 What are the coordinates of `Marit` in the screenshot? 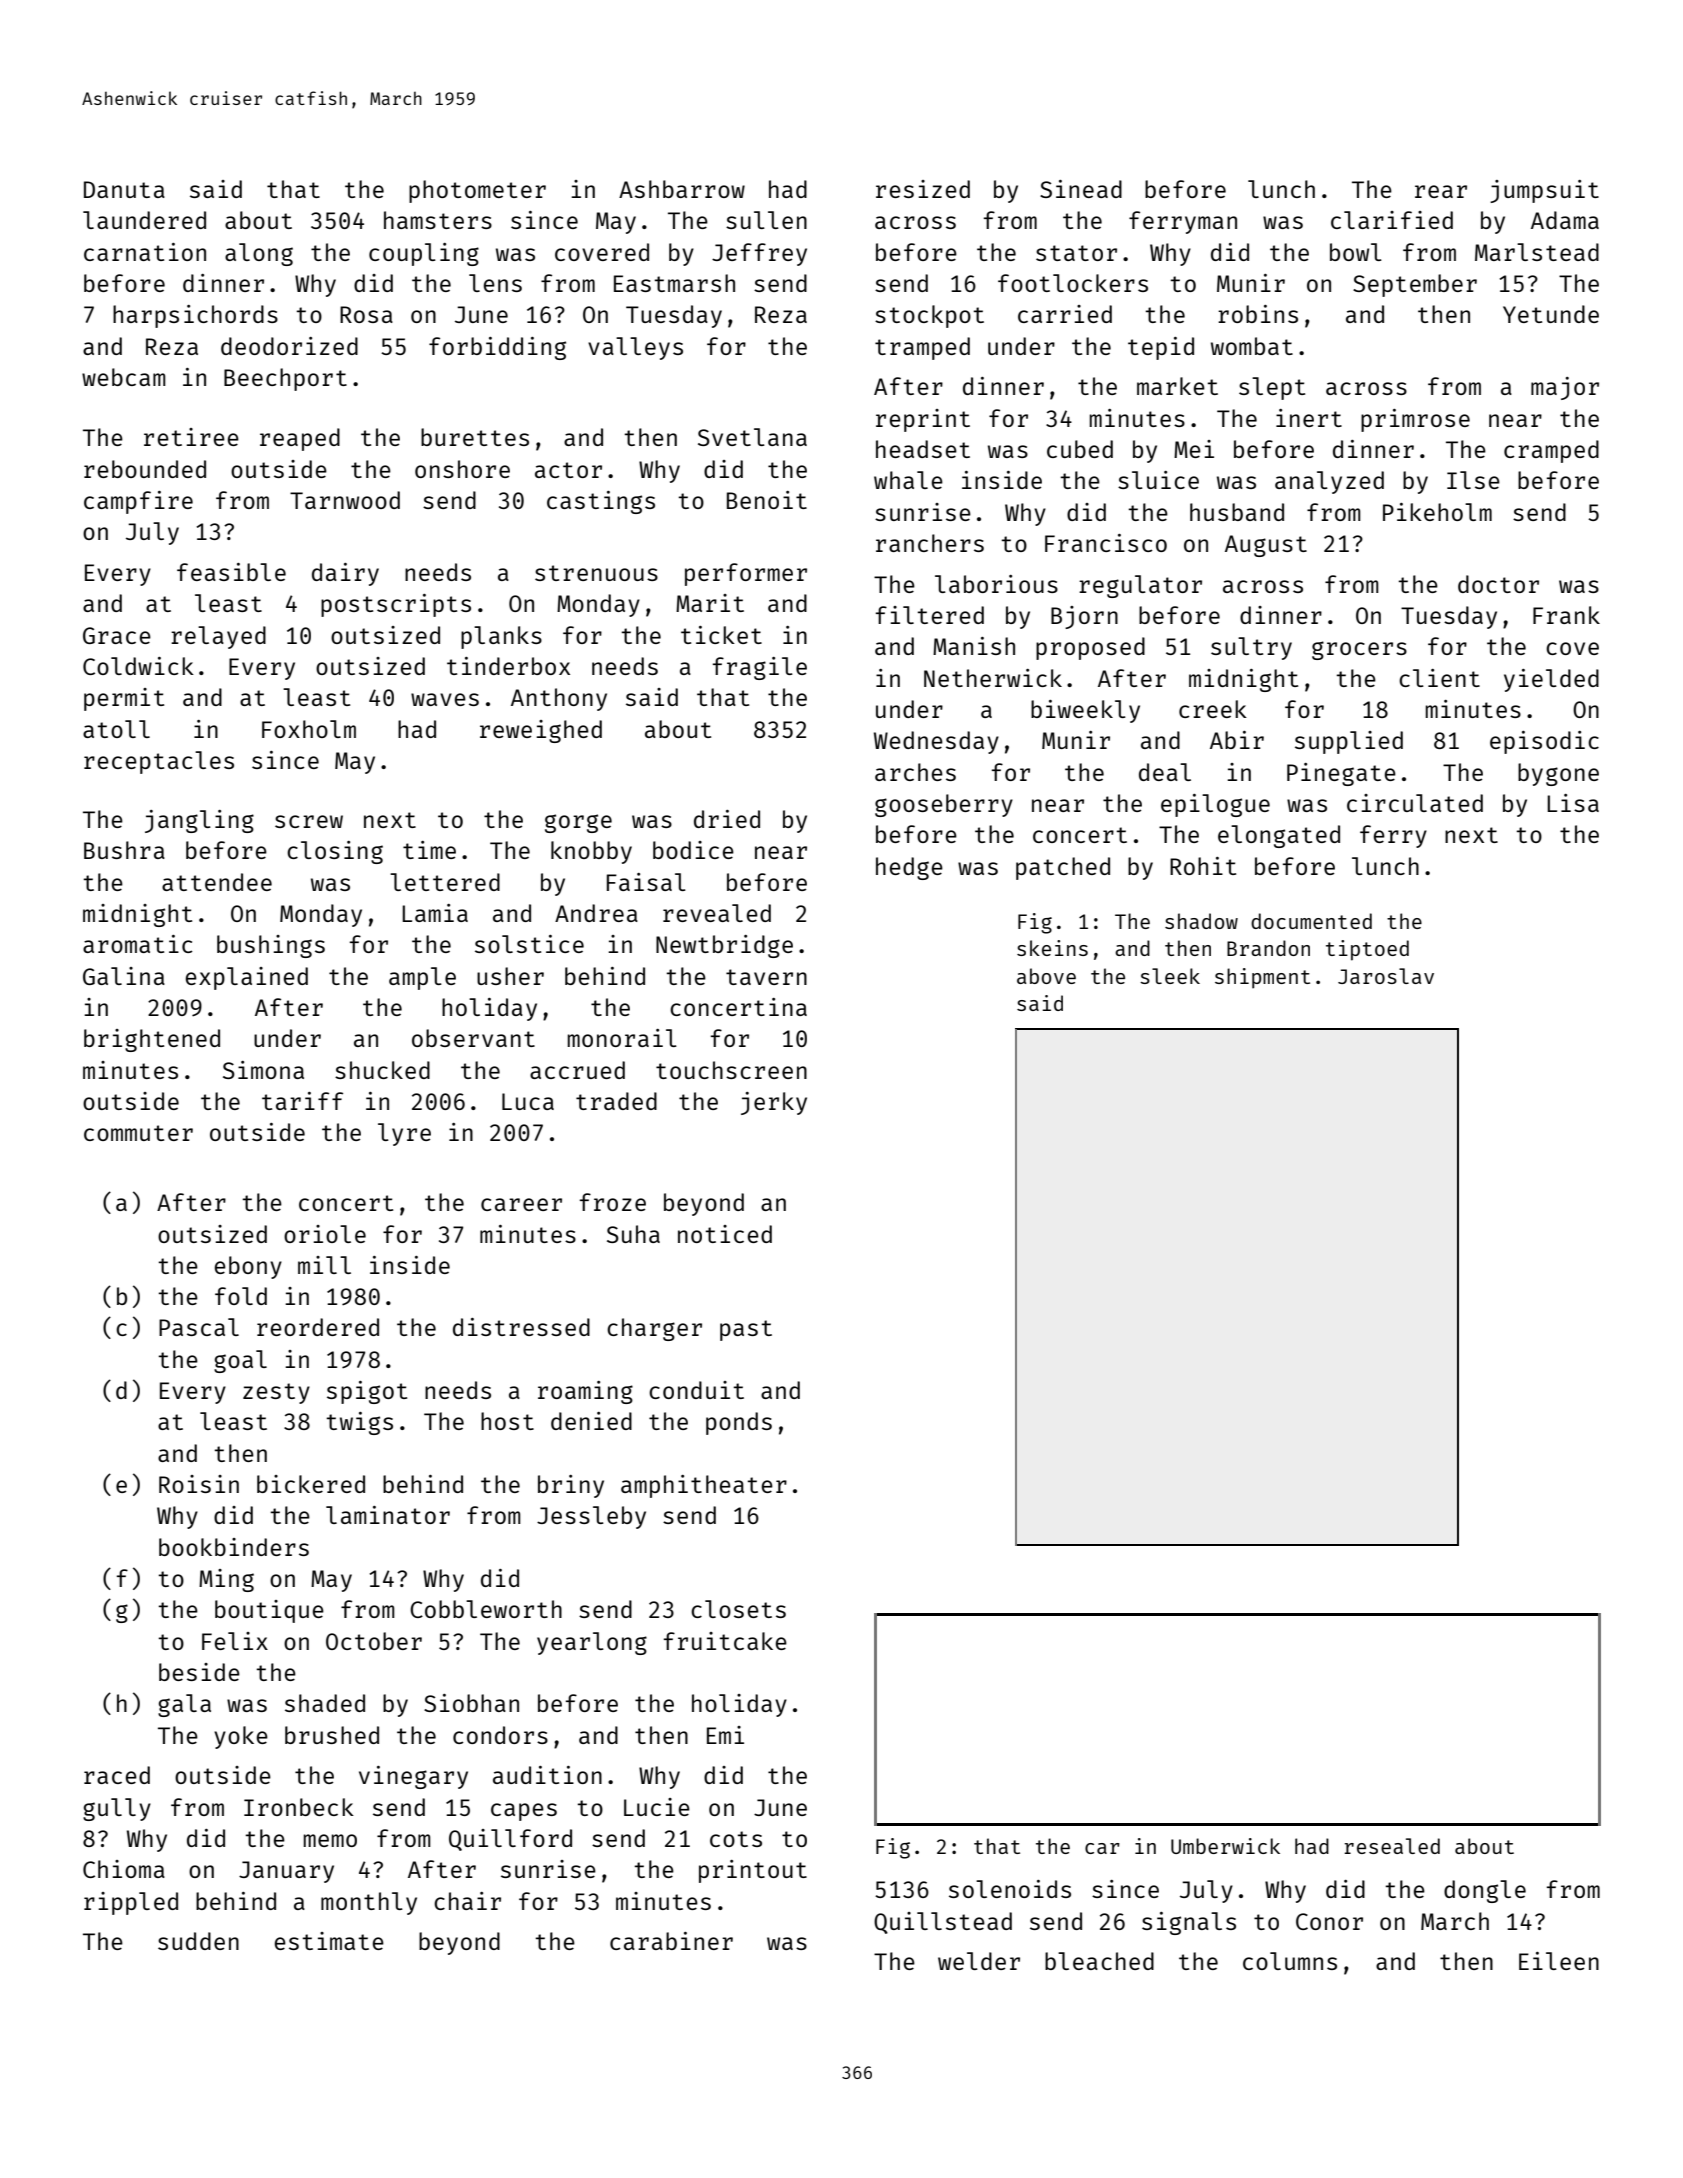 It's located at (710, 603).
